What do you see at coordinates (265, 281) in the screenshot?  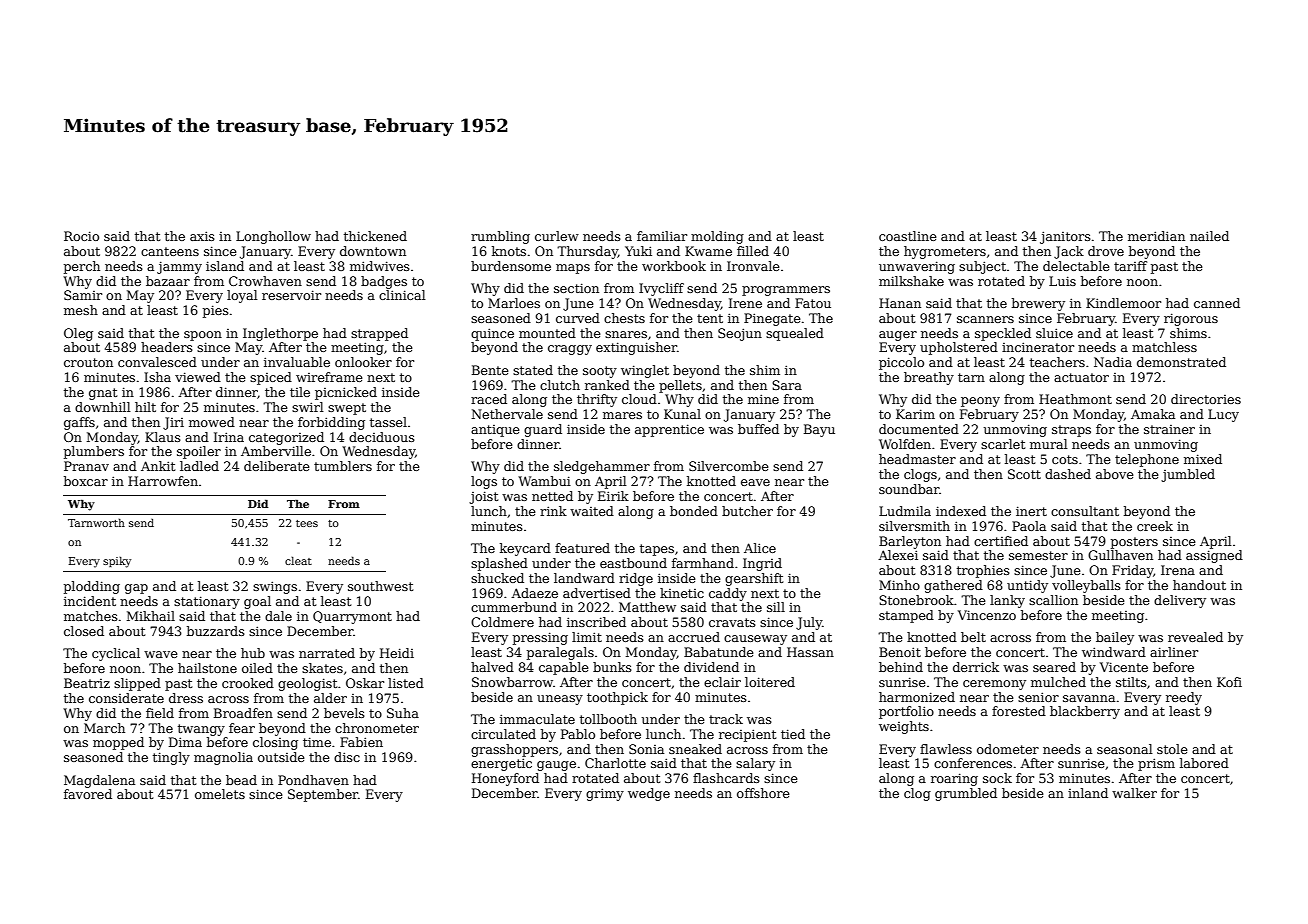 I see `Crowhaven` at bounding box center [265, 281].
